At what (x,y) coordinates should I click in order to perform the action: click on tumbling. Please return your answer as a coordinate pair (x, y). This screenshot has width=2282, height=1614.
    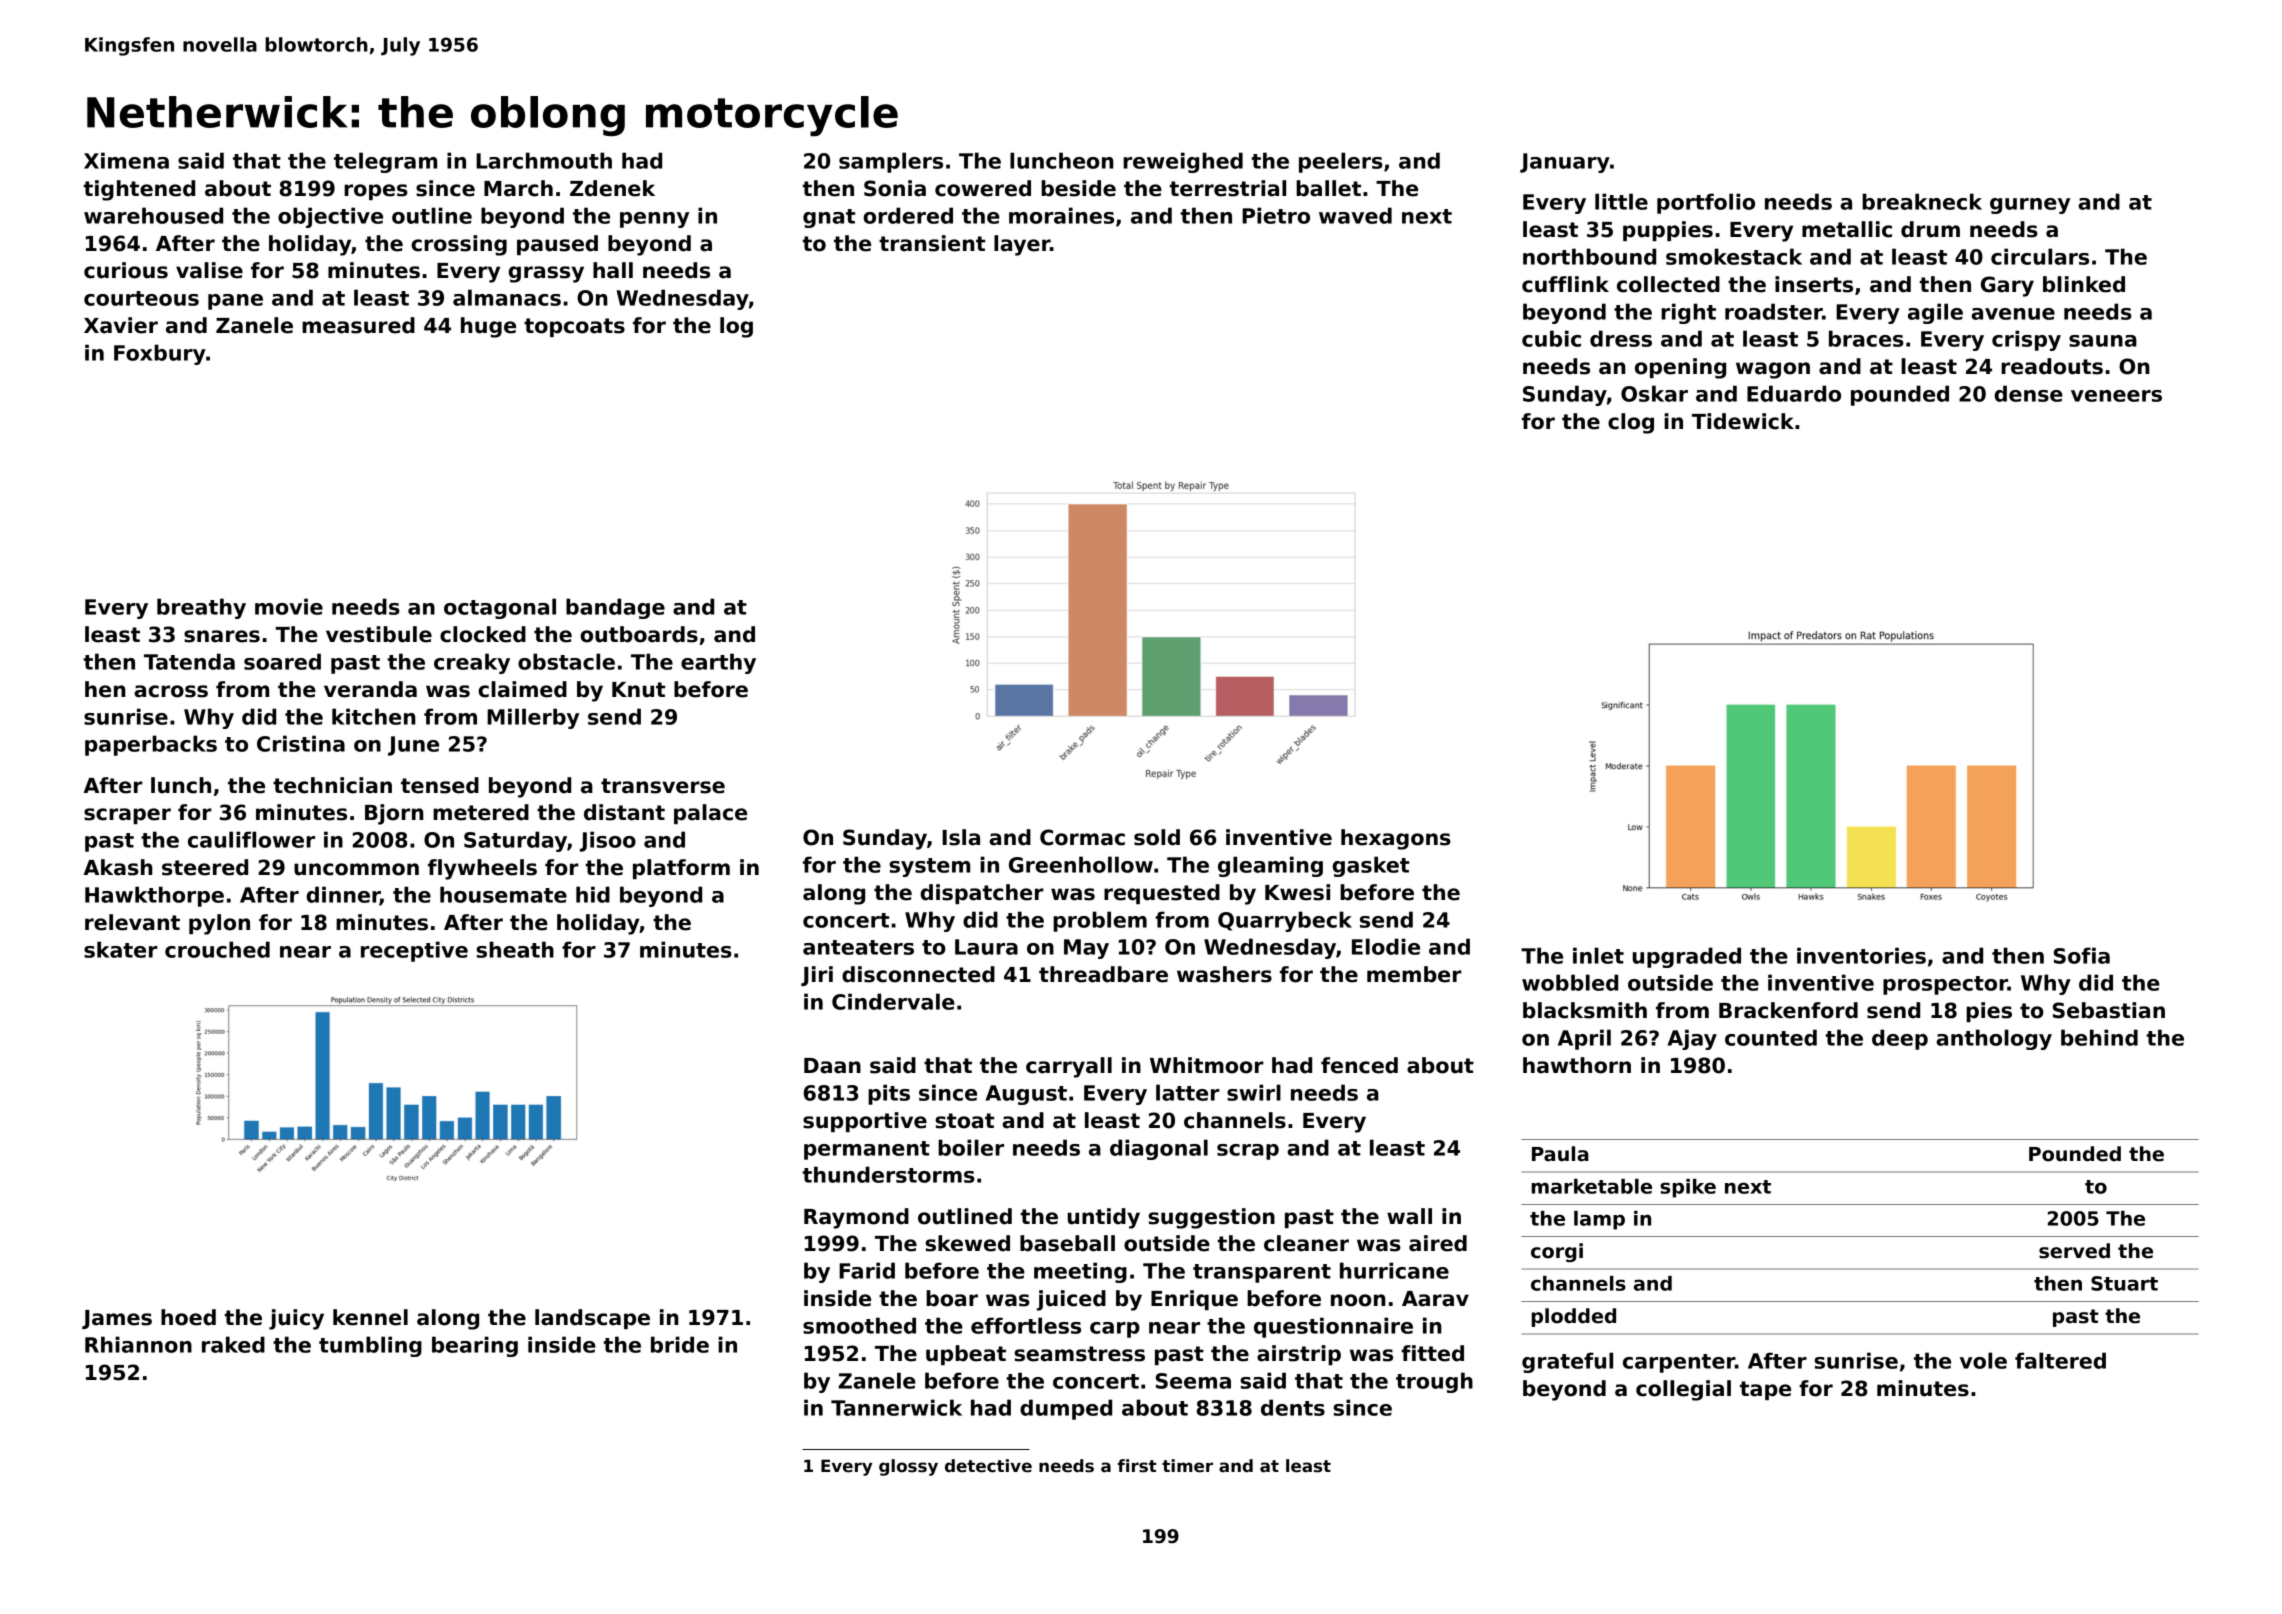
    Looking at the image, I should click on (370, 1346).
